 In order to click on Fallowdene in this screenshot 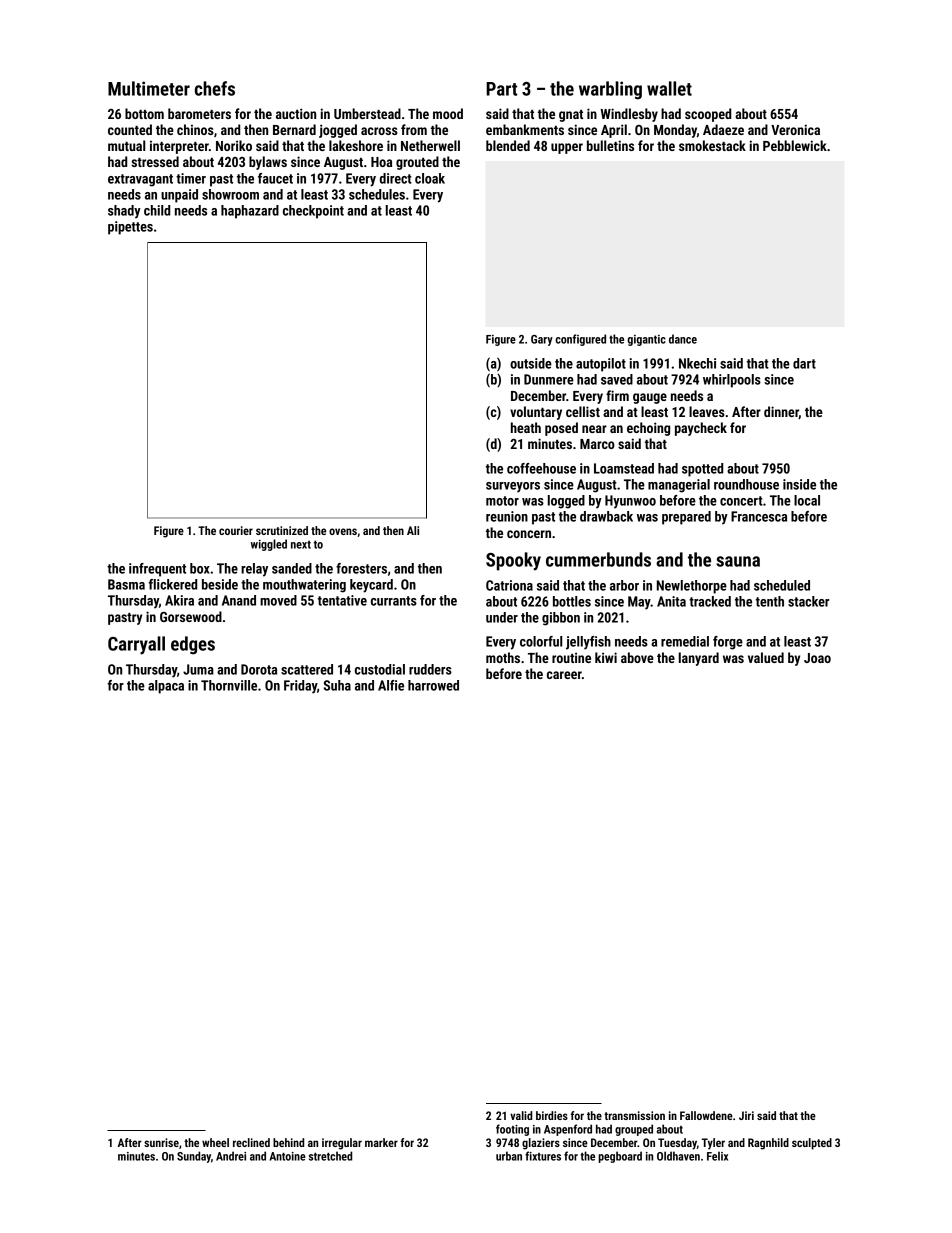, I will do `click(706, 1115)`.
